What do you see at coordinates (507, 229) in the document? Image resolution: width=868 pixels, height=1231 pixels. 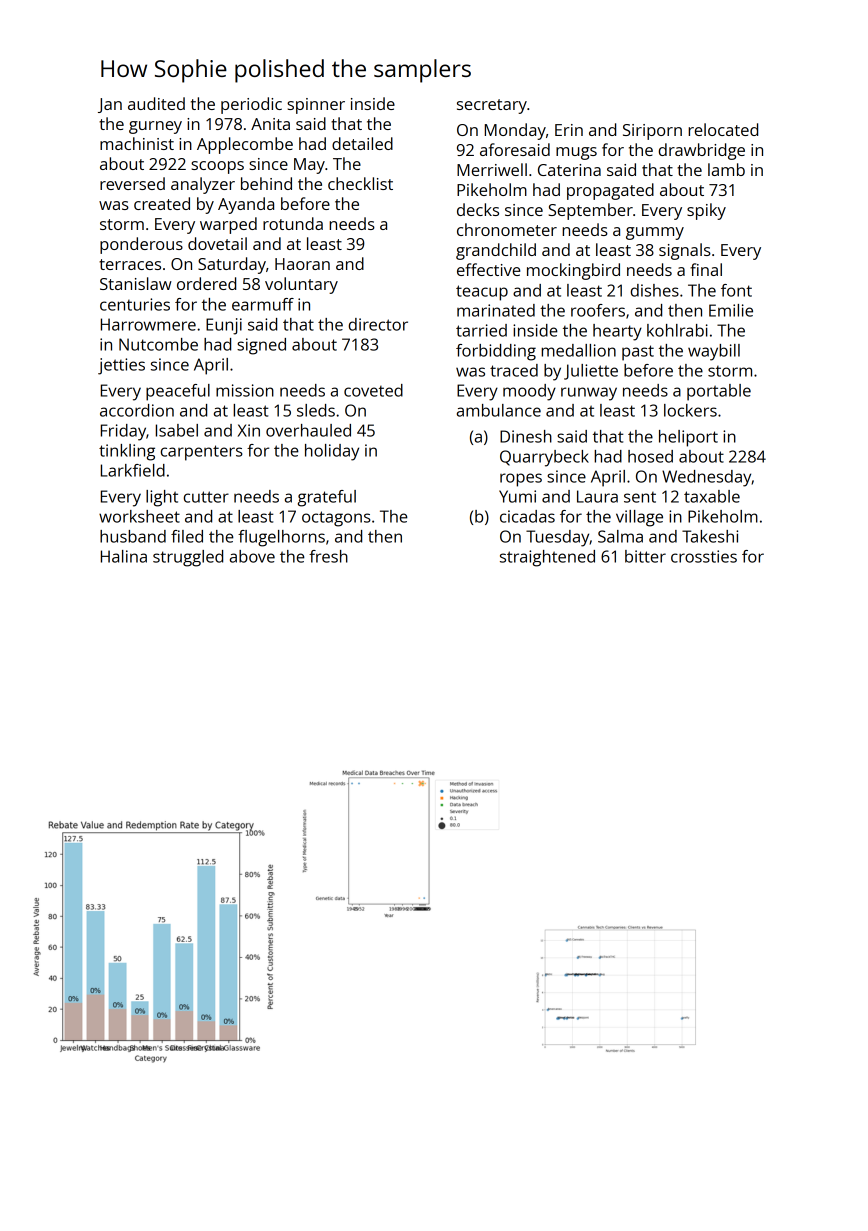 I see `chronometer` at bounding box center [507, 229].
